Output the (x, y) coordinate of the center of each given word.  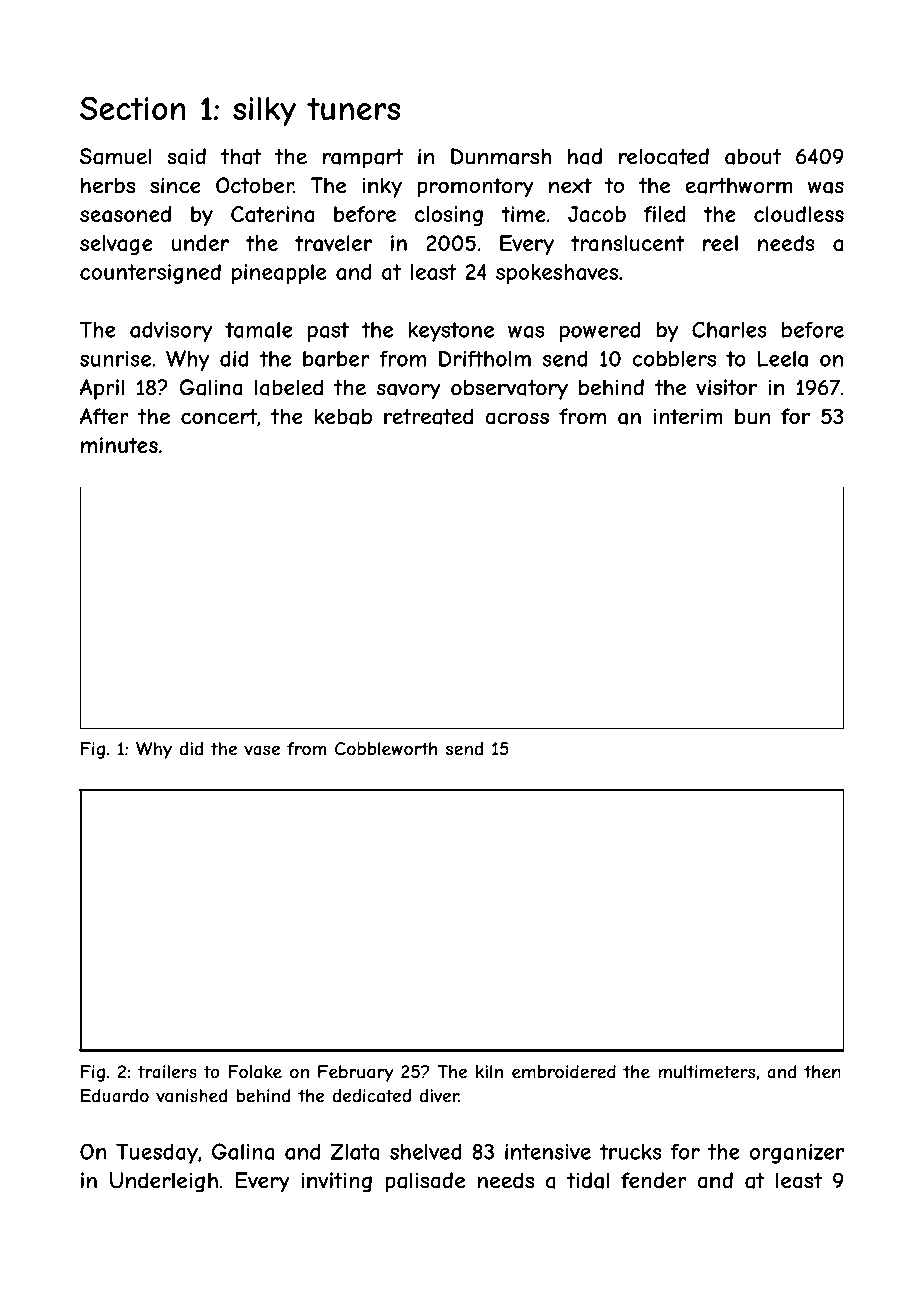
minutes (119, 445)
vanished (192, 1096)
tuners (353, 109)
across (517, 418)
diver (439, 1096)
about (753, 156)
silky (264, 111)
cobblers (674, 359)
